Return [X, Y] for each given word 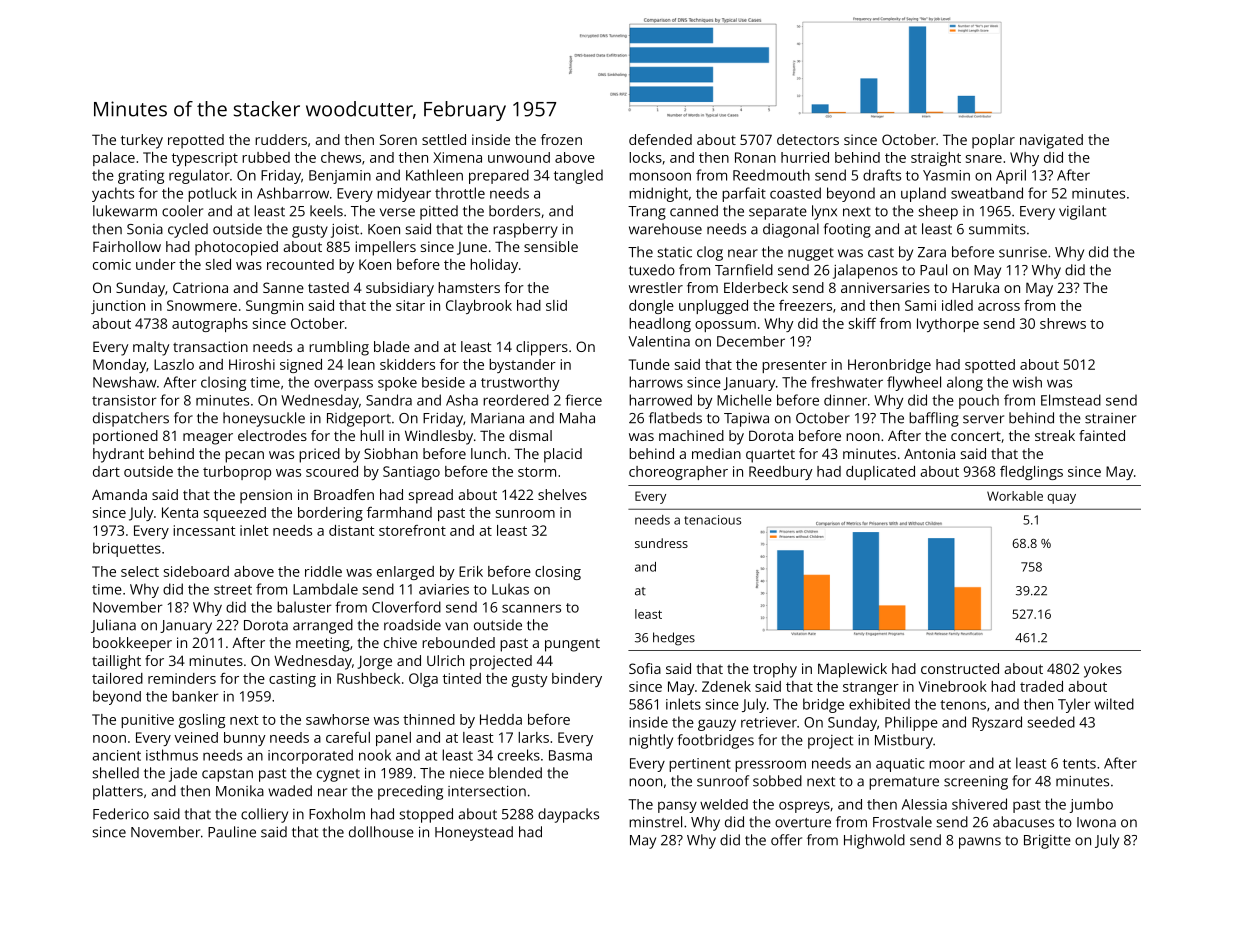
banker [195, 696]
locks [645, 157]
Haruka [975, 287]
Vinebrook [953, 686]
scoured [332, 471]
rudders [281, 139]
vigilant [1082, 212]
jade [183, 774]
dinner [845, 400]
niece [467, 773]
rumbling [339, 348]
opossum [725, 326]
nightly [651, 741]
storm [537, 472]
